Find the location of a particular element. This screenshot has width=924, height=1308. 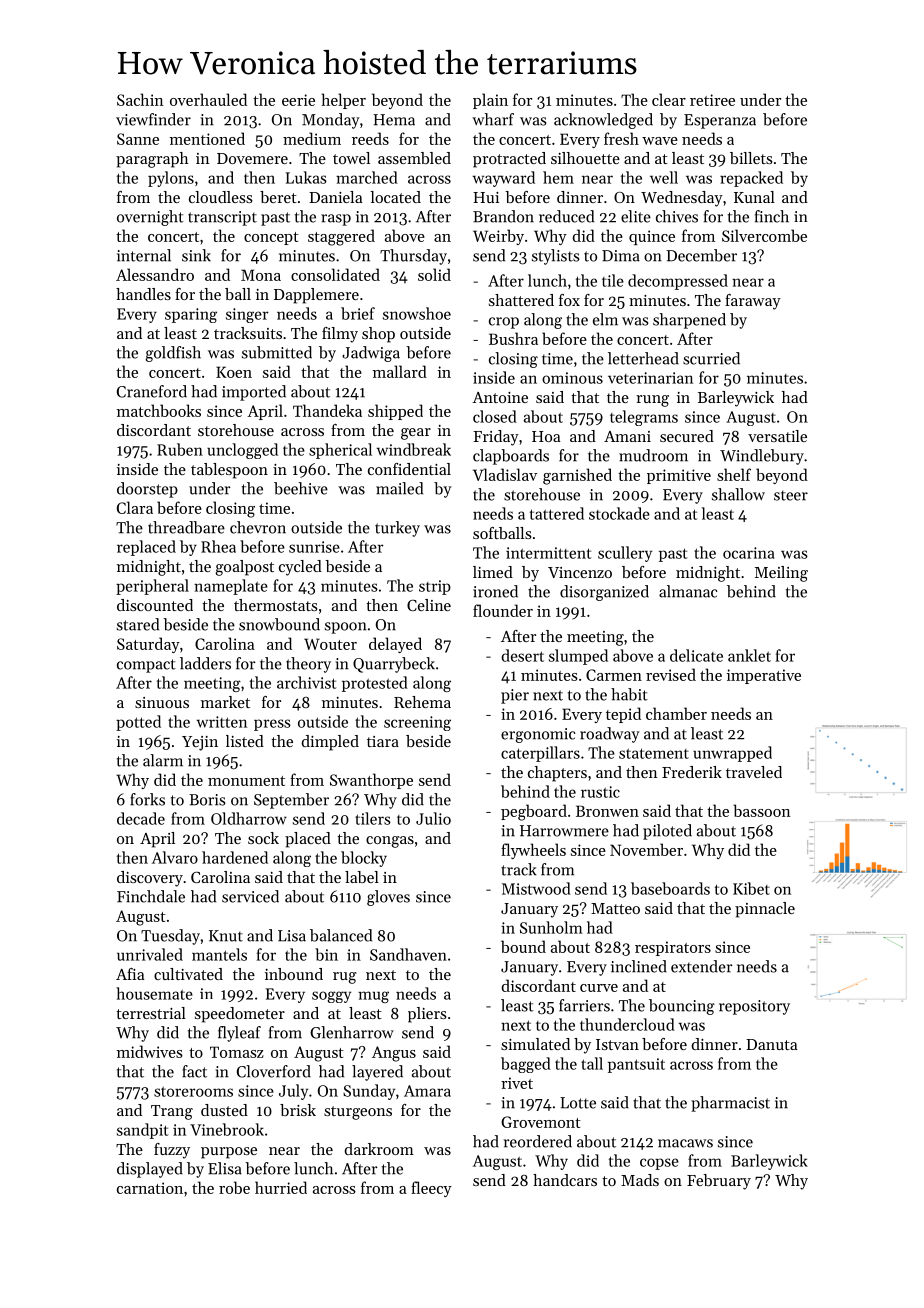

handcars is located at coordinates (565, 1180).
